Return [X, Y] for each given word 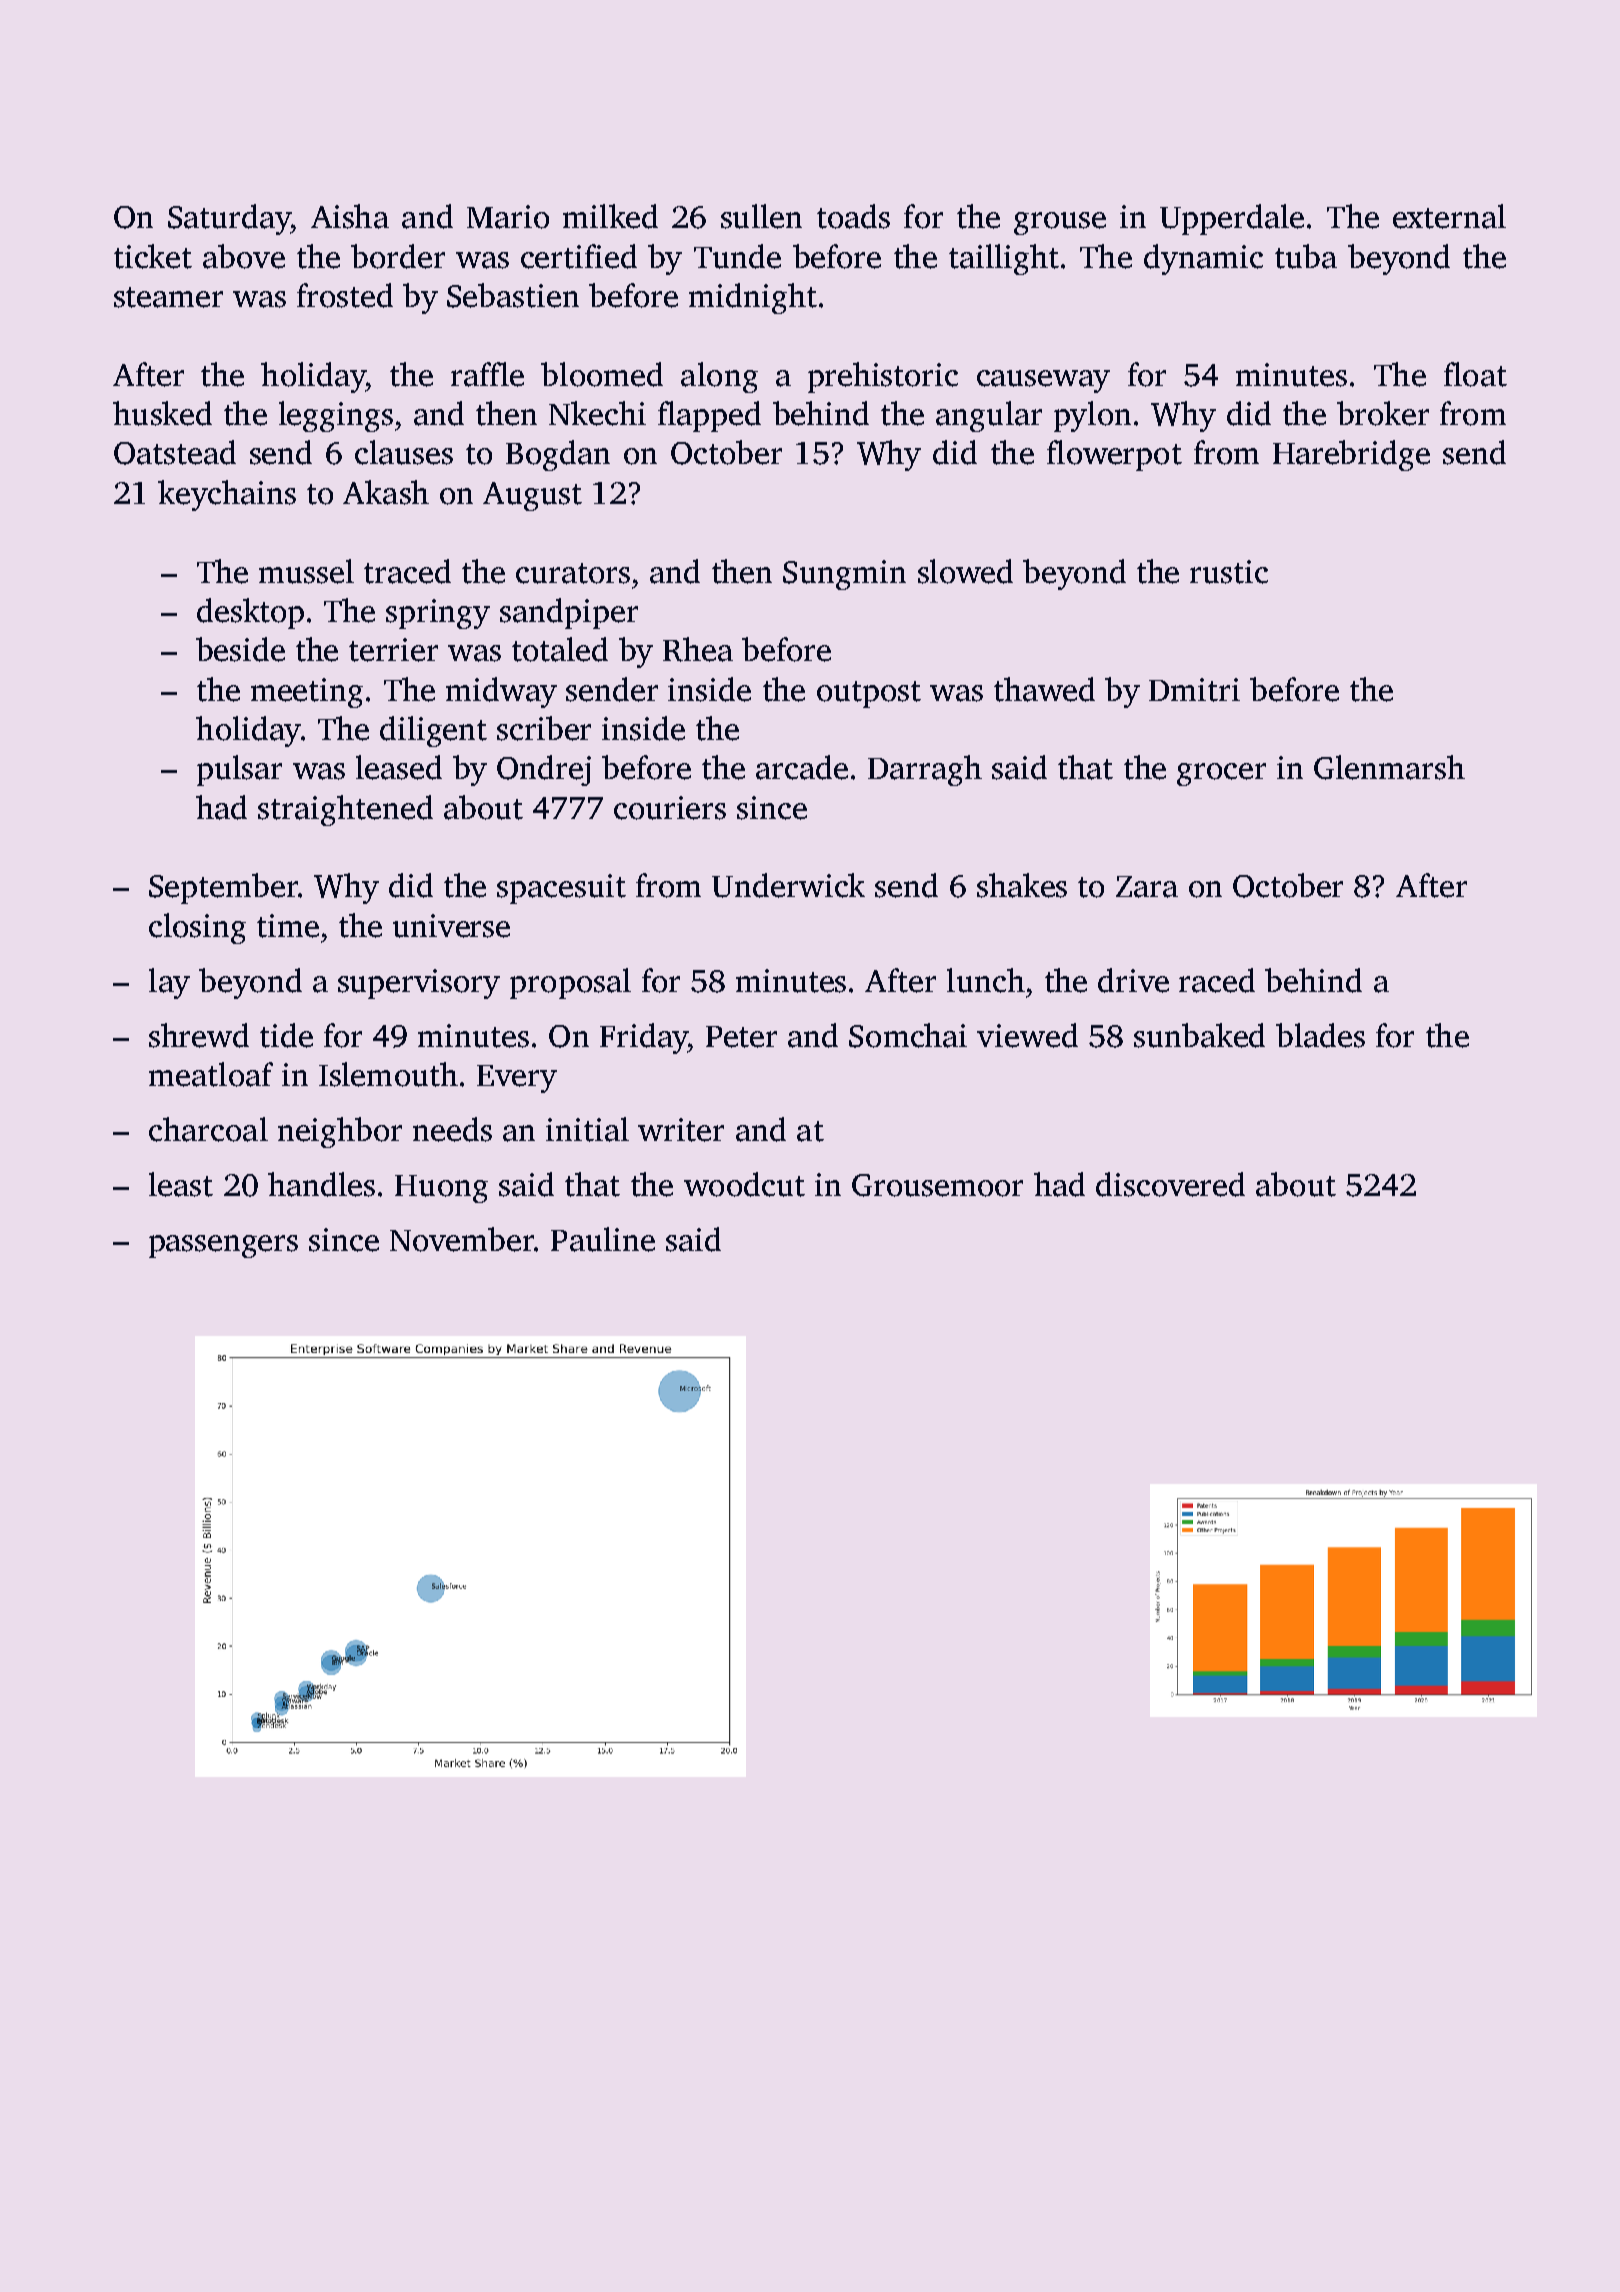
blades [1320, 1035]
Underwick [788, 885]
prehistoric [883, 377]
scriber [544, 728]
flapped [709, 416]
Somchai [908, 1035]
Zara [1147, 887]
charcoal [208, 1129]
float [1475, 374]
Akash [386, 492]
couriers [670, 808]
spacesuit [561, 889]
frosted [345, 295]
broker [1383, 413]
